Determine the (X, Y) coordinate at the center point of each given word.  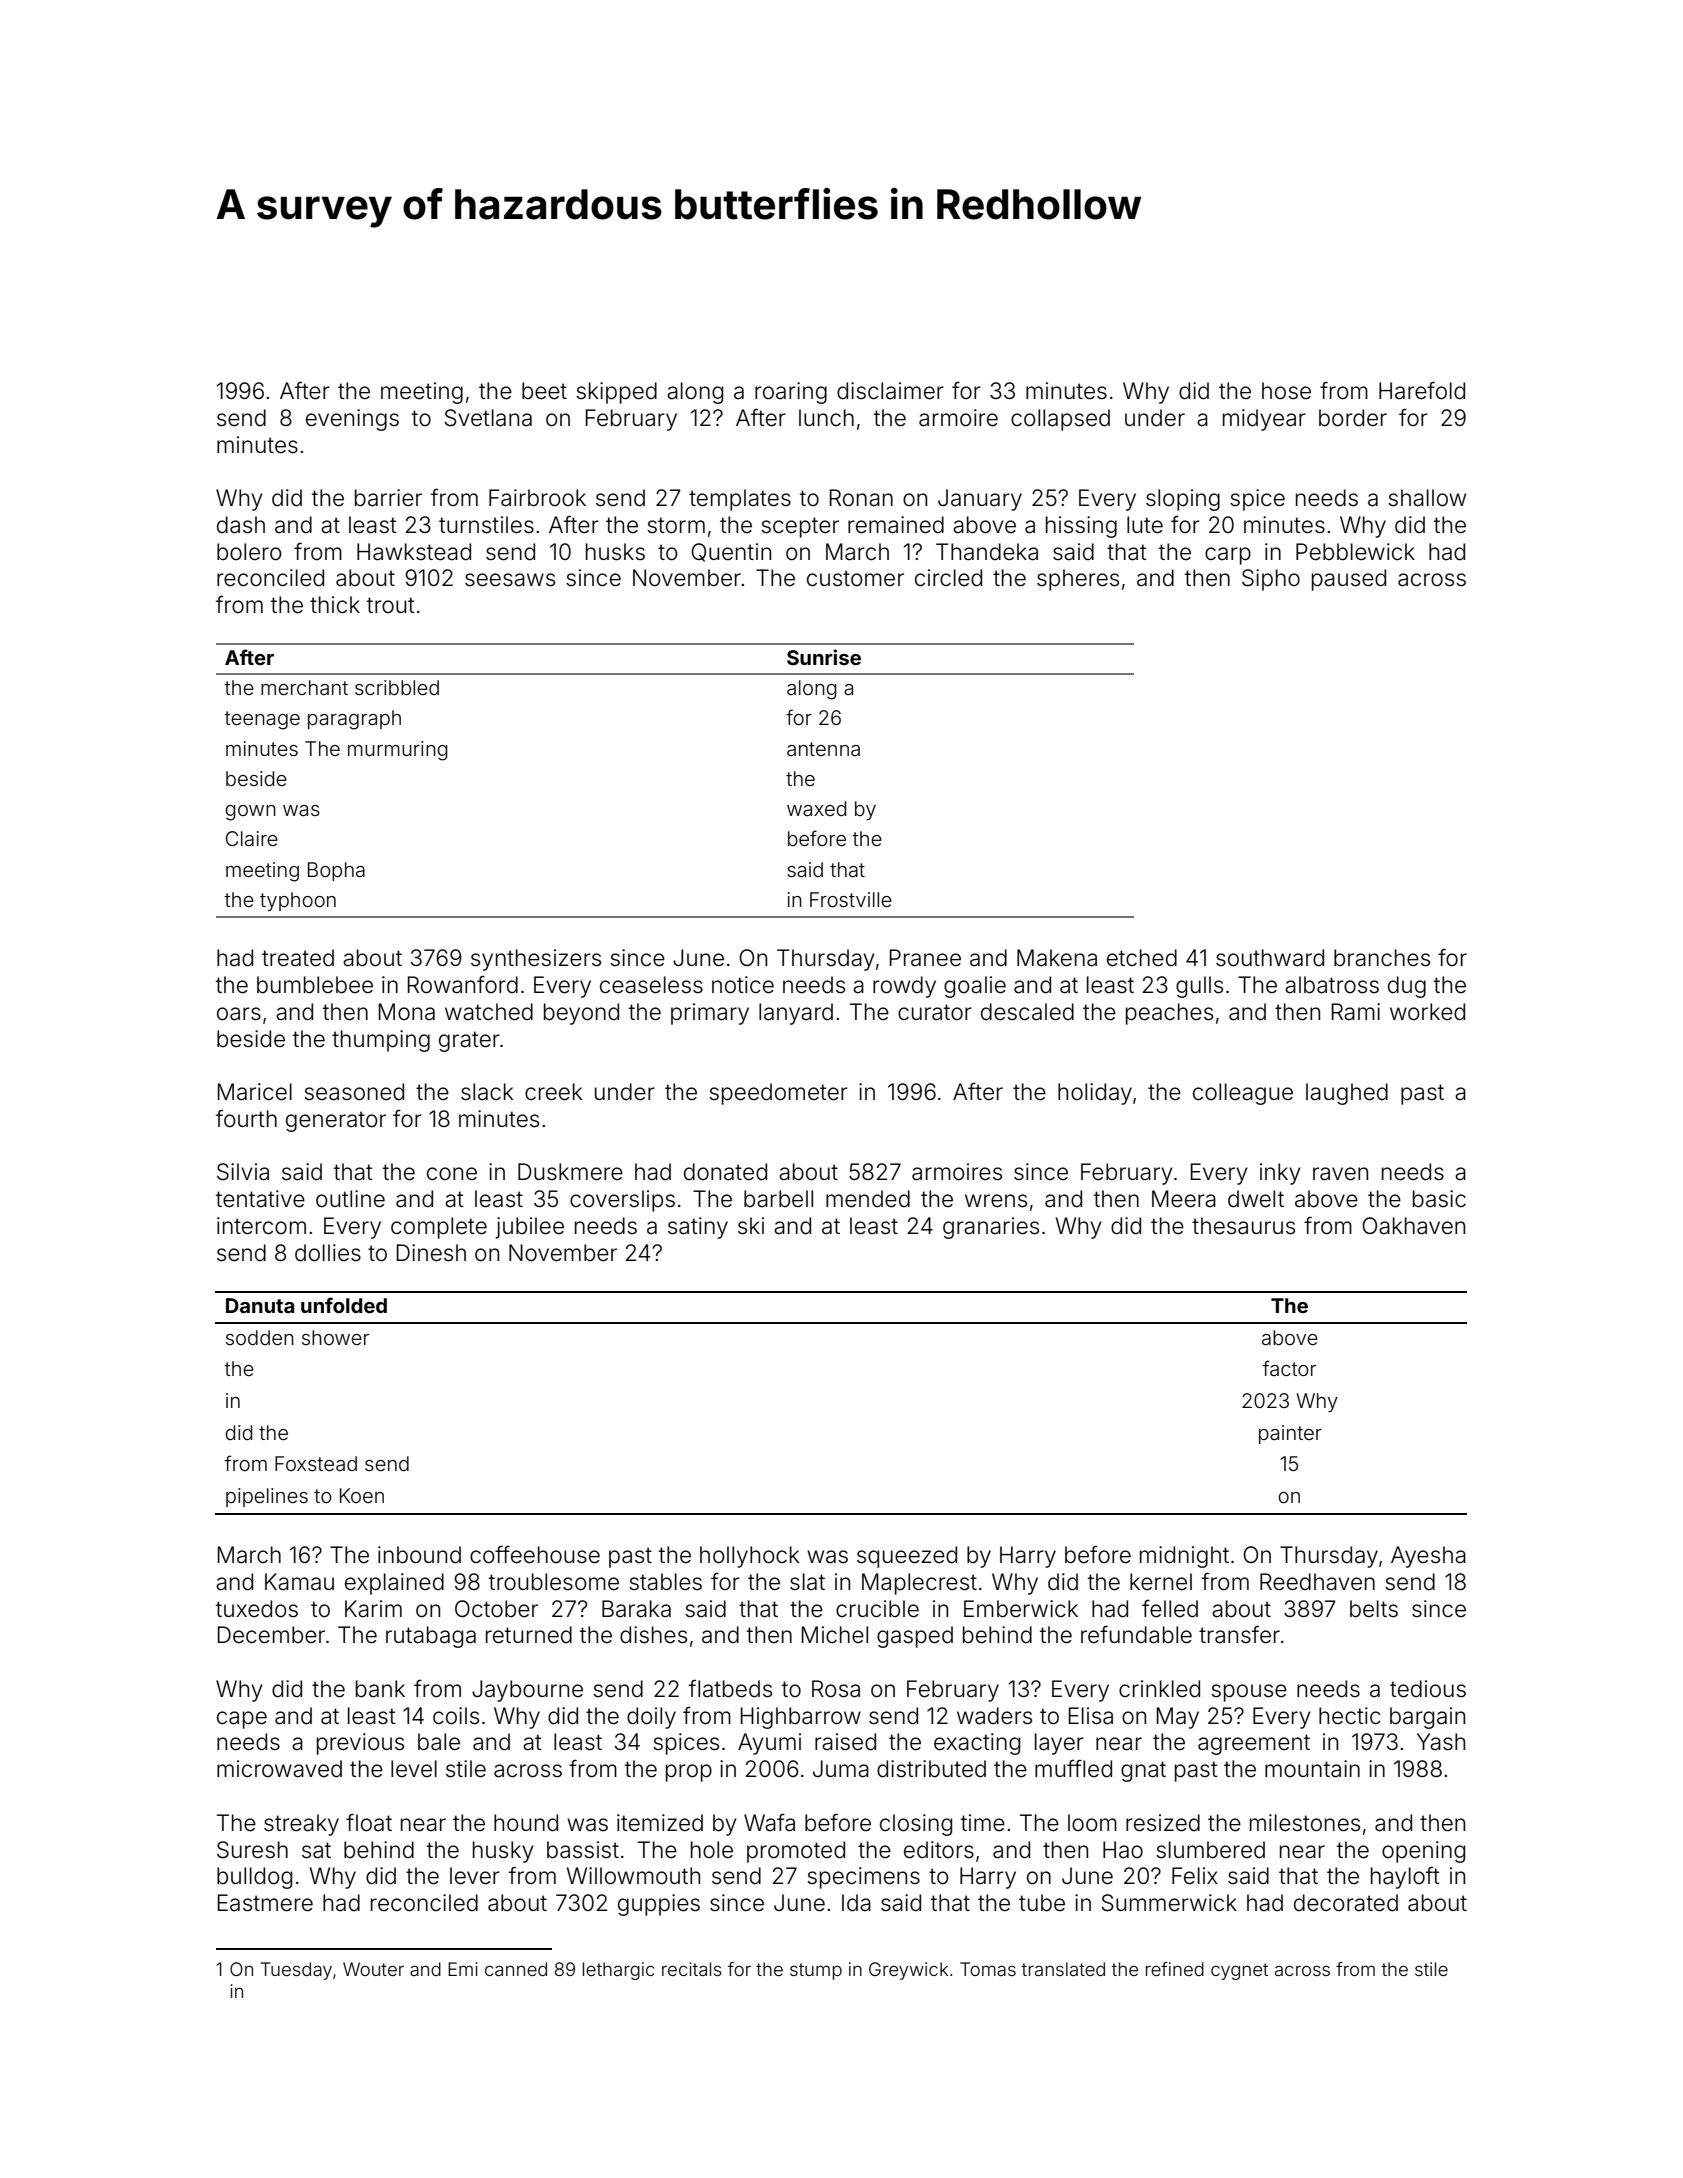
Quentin (731, 552)
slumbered (1210, 1850)
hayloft (1405, 1877)
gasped (915, 1637)
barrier (388, 498)
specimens (863, 1878)
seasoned (354, 1092)
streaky (301, 1825)
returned (529, 1635)
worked (1427, 1012)
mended (868, 1199)
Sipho (1271, 580)
